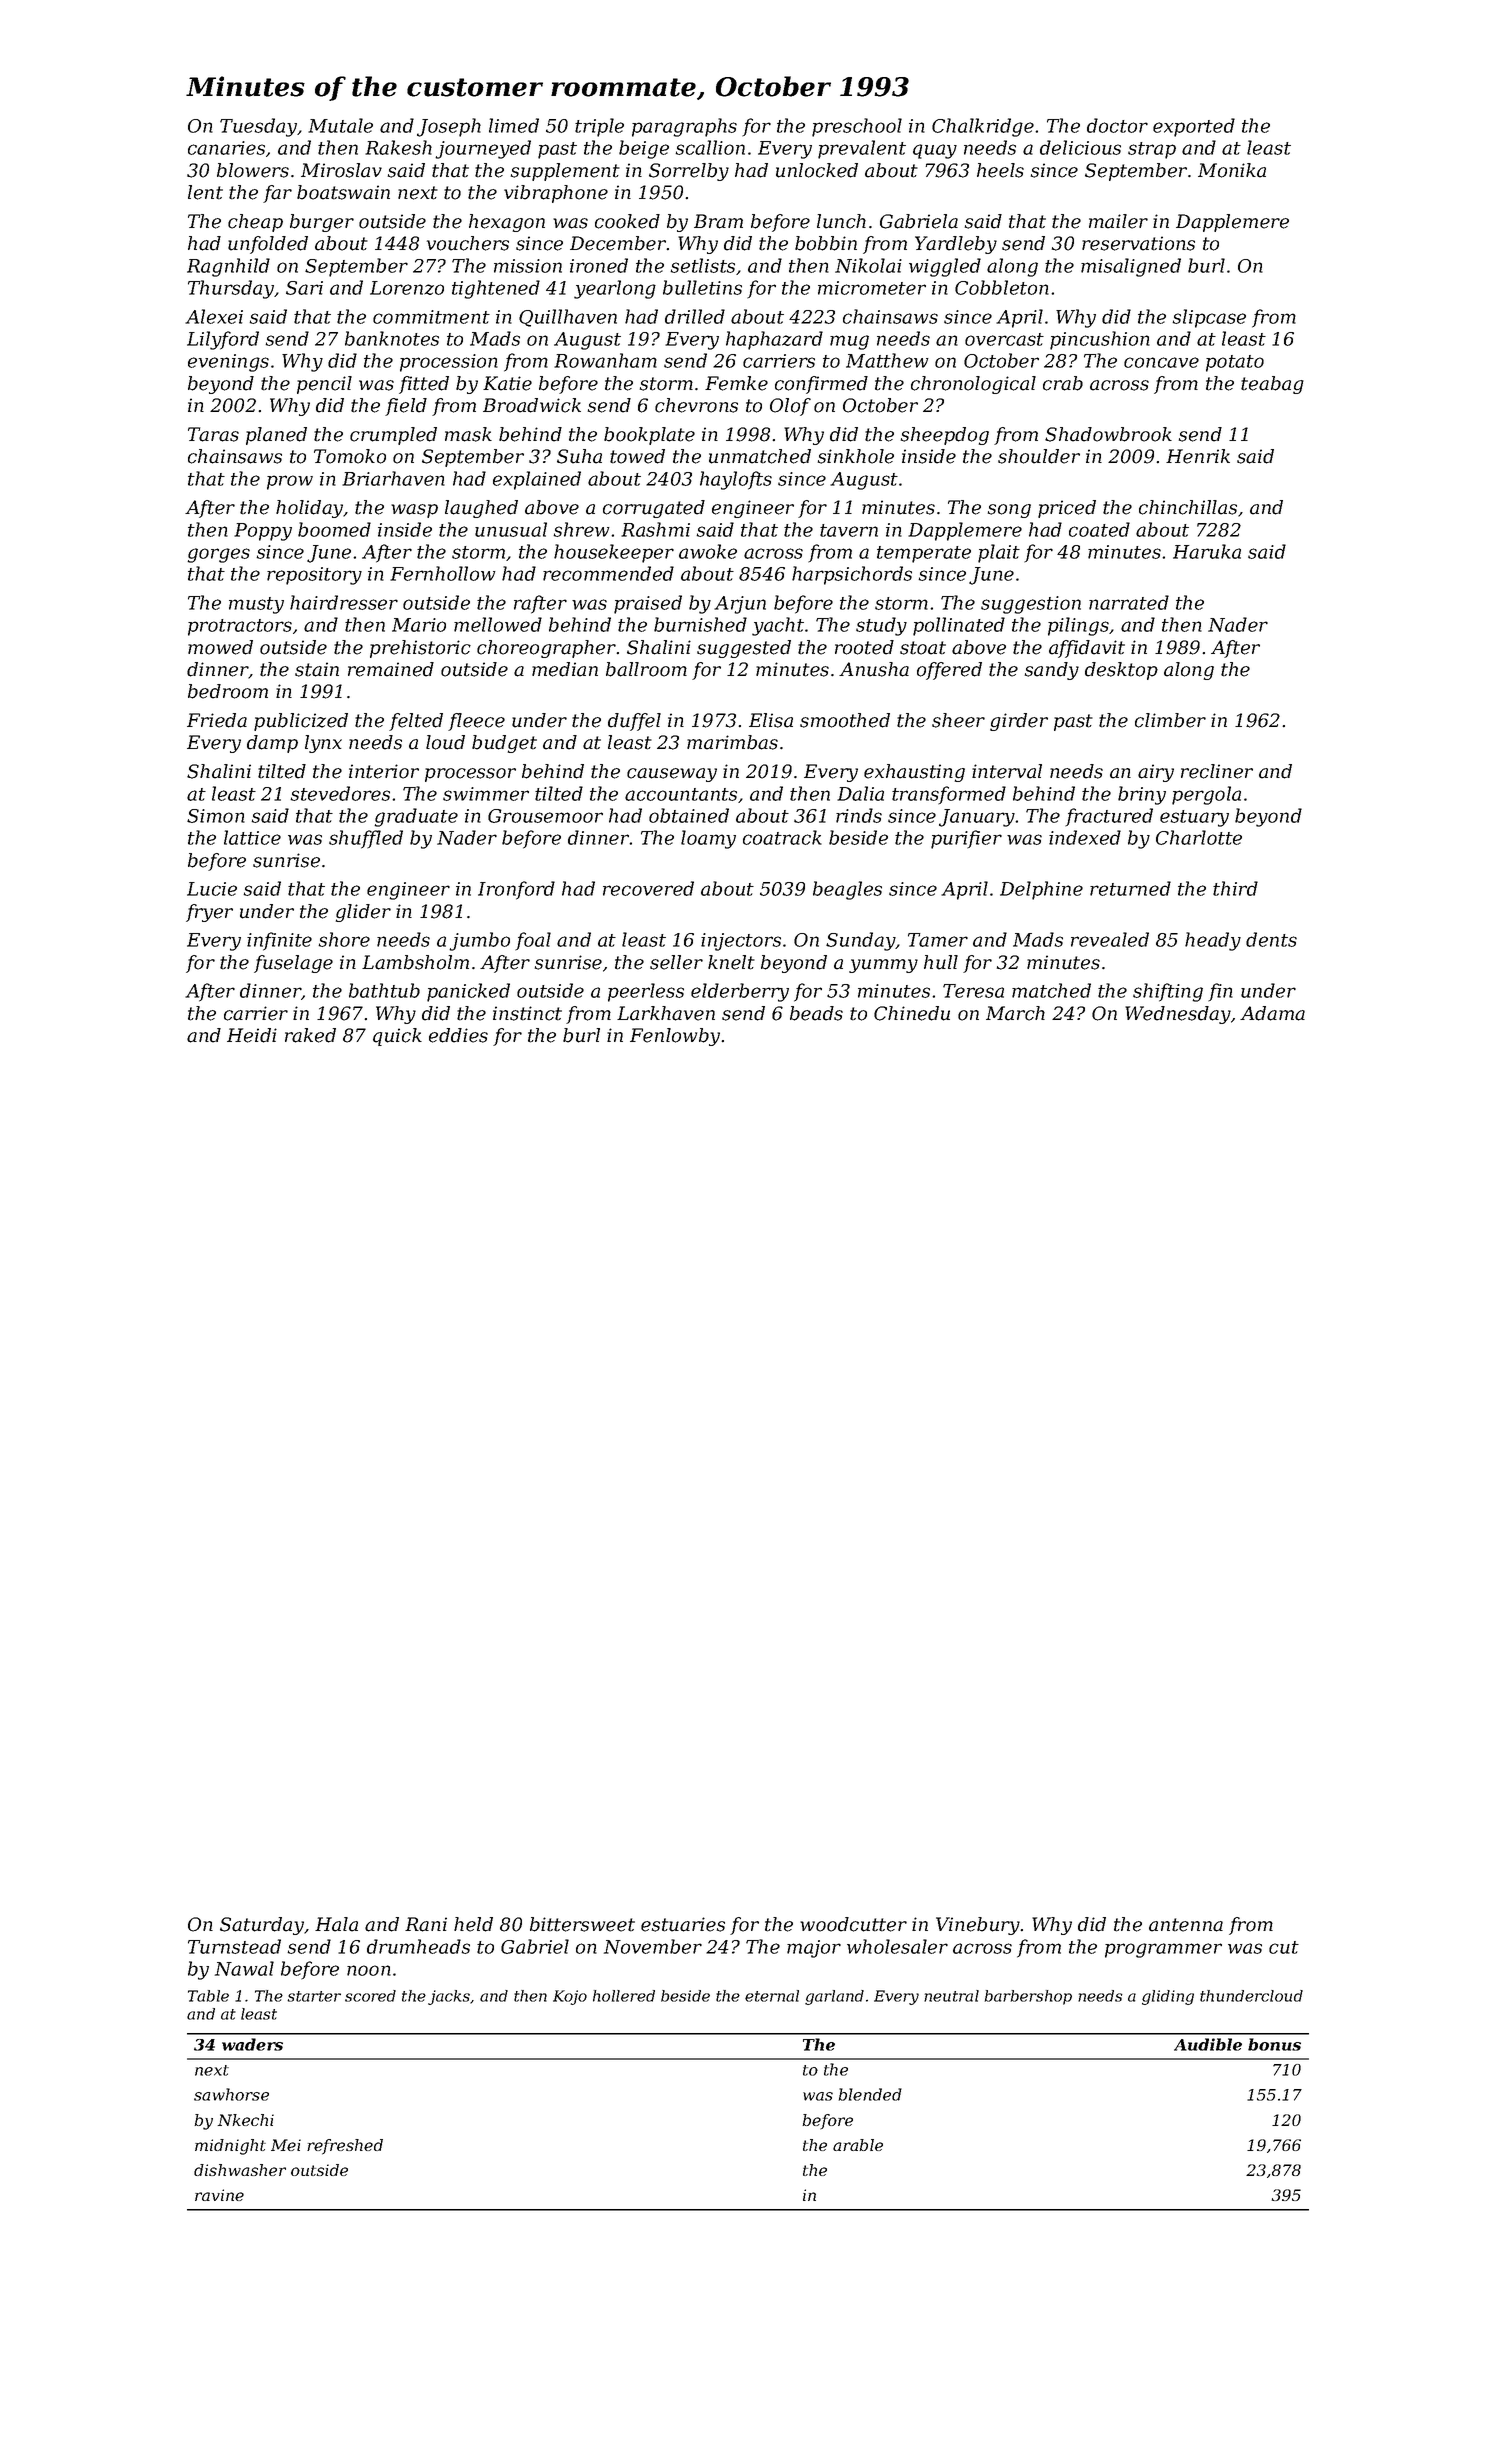  I want to click on Fenlowby, so click(675, 1037).
